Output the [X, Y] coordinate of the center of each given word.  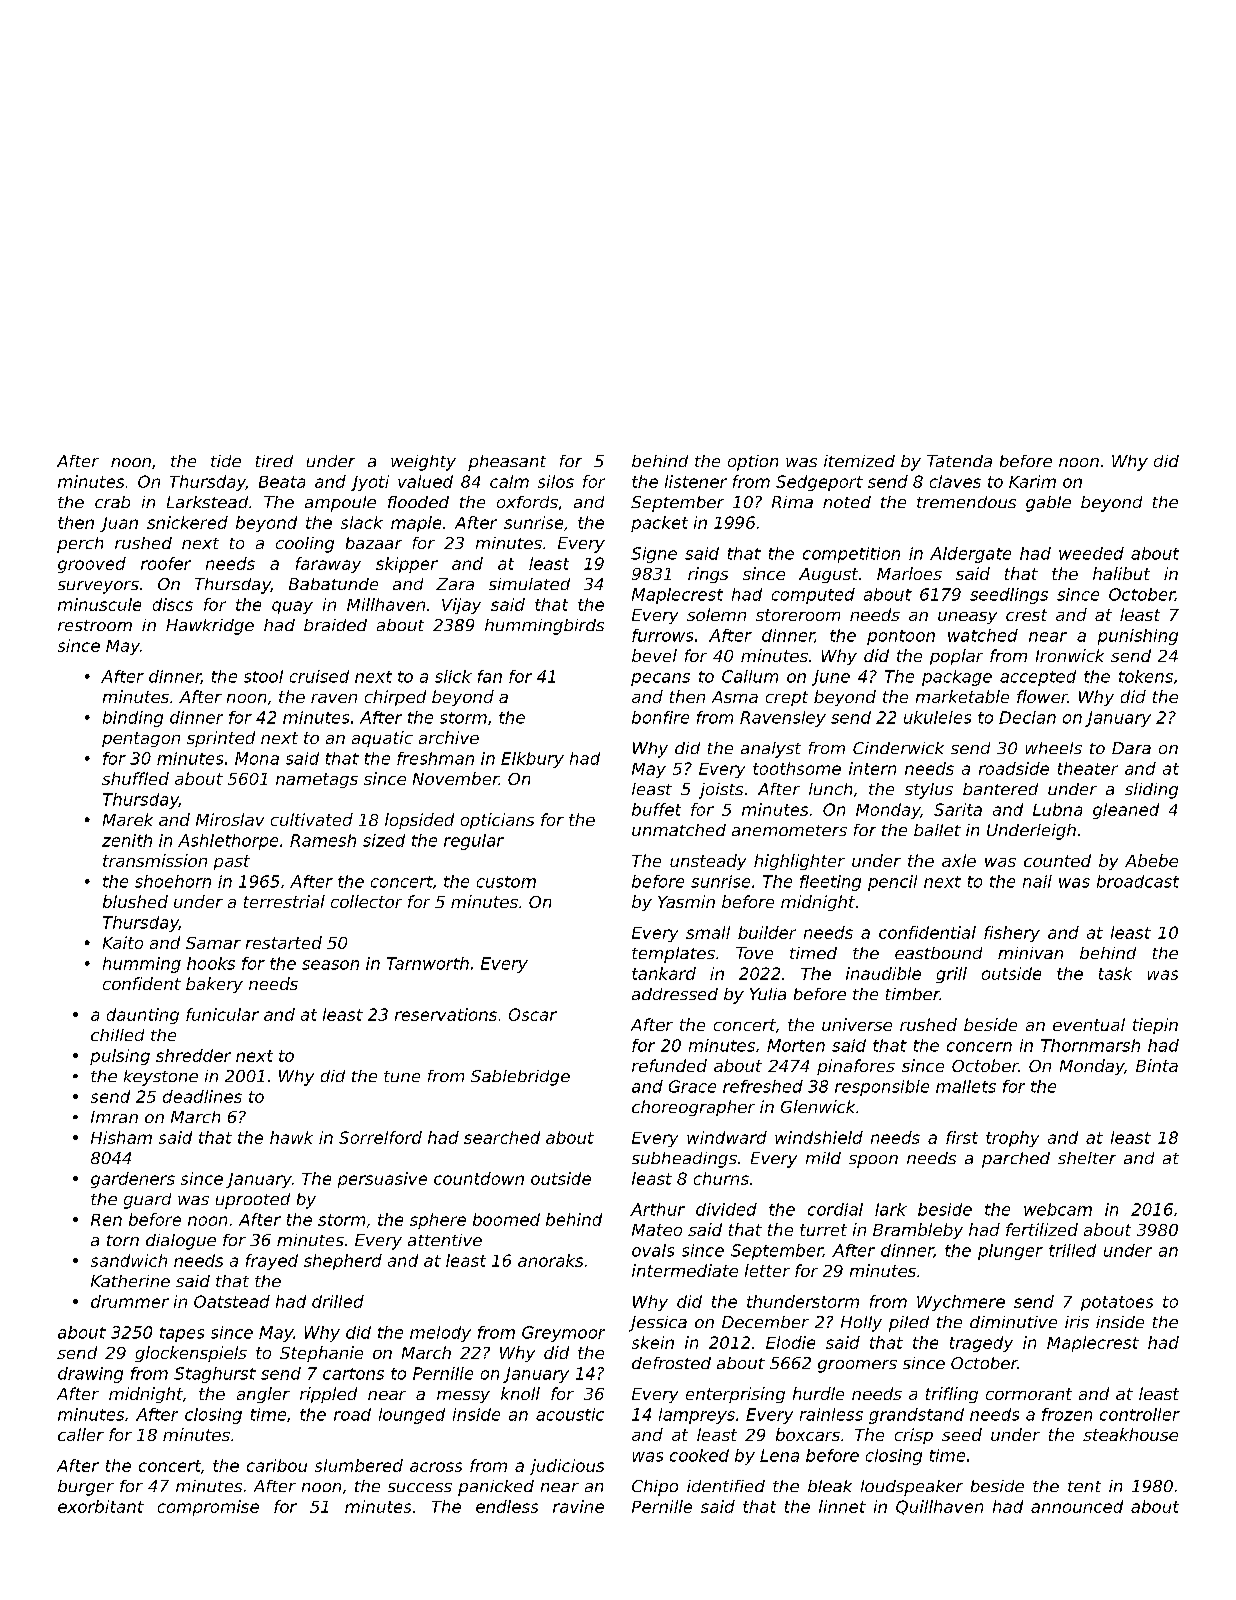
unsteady [708, 862]
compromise [208, 1508]
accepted [1038, 678]
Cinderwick [898, 748]
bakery [214, 985]
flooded [418, 502]
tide [226, 461]
